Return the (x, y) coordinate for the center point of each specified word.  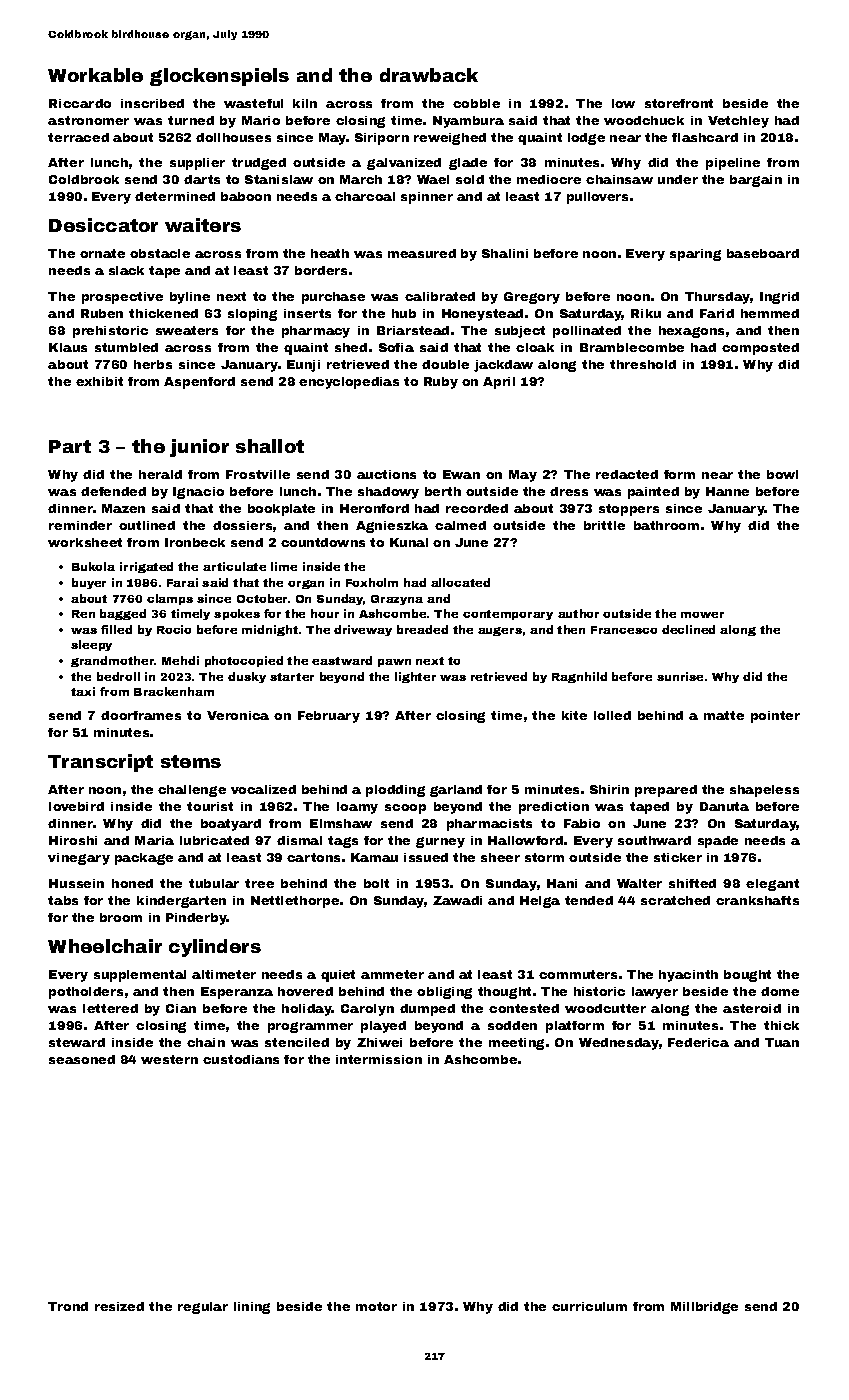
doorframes (141, 715)
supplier (197, 164)
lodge (586, 139)
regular (203, 1308)
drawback (429, 75)
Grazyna (397, 600)
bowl (782, 474)
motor (376, 1306)
